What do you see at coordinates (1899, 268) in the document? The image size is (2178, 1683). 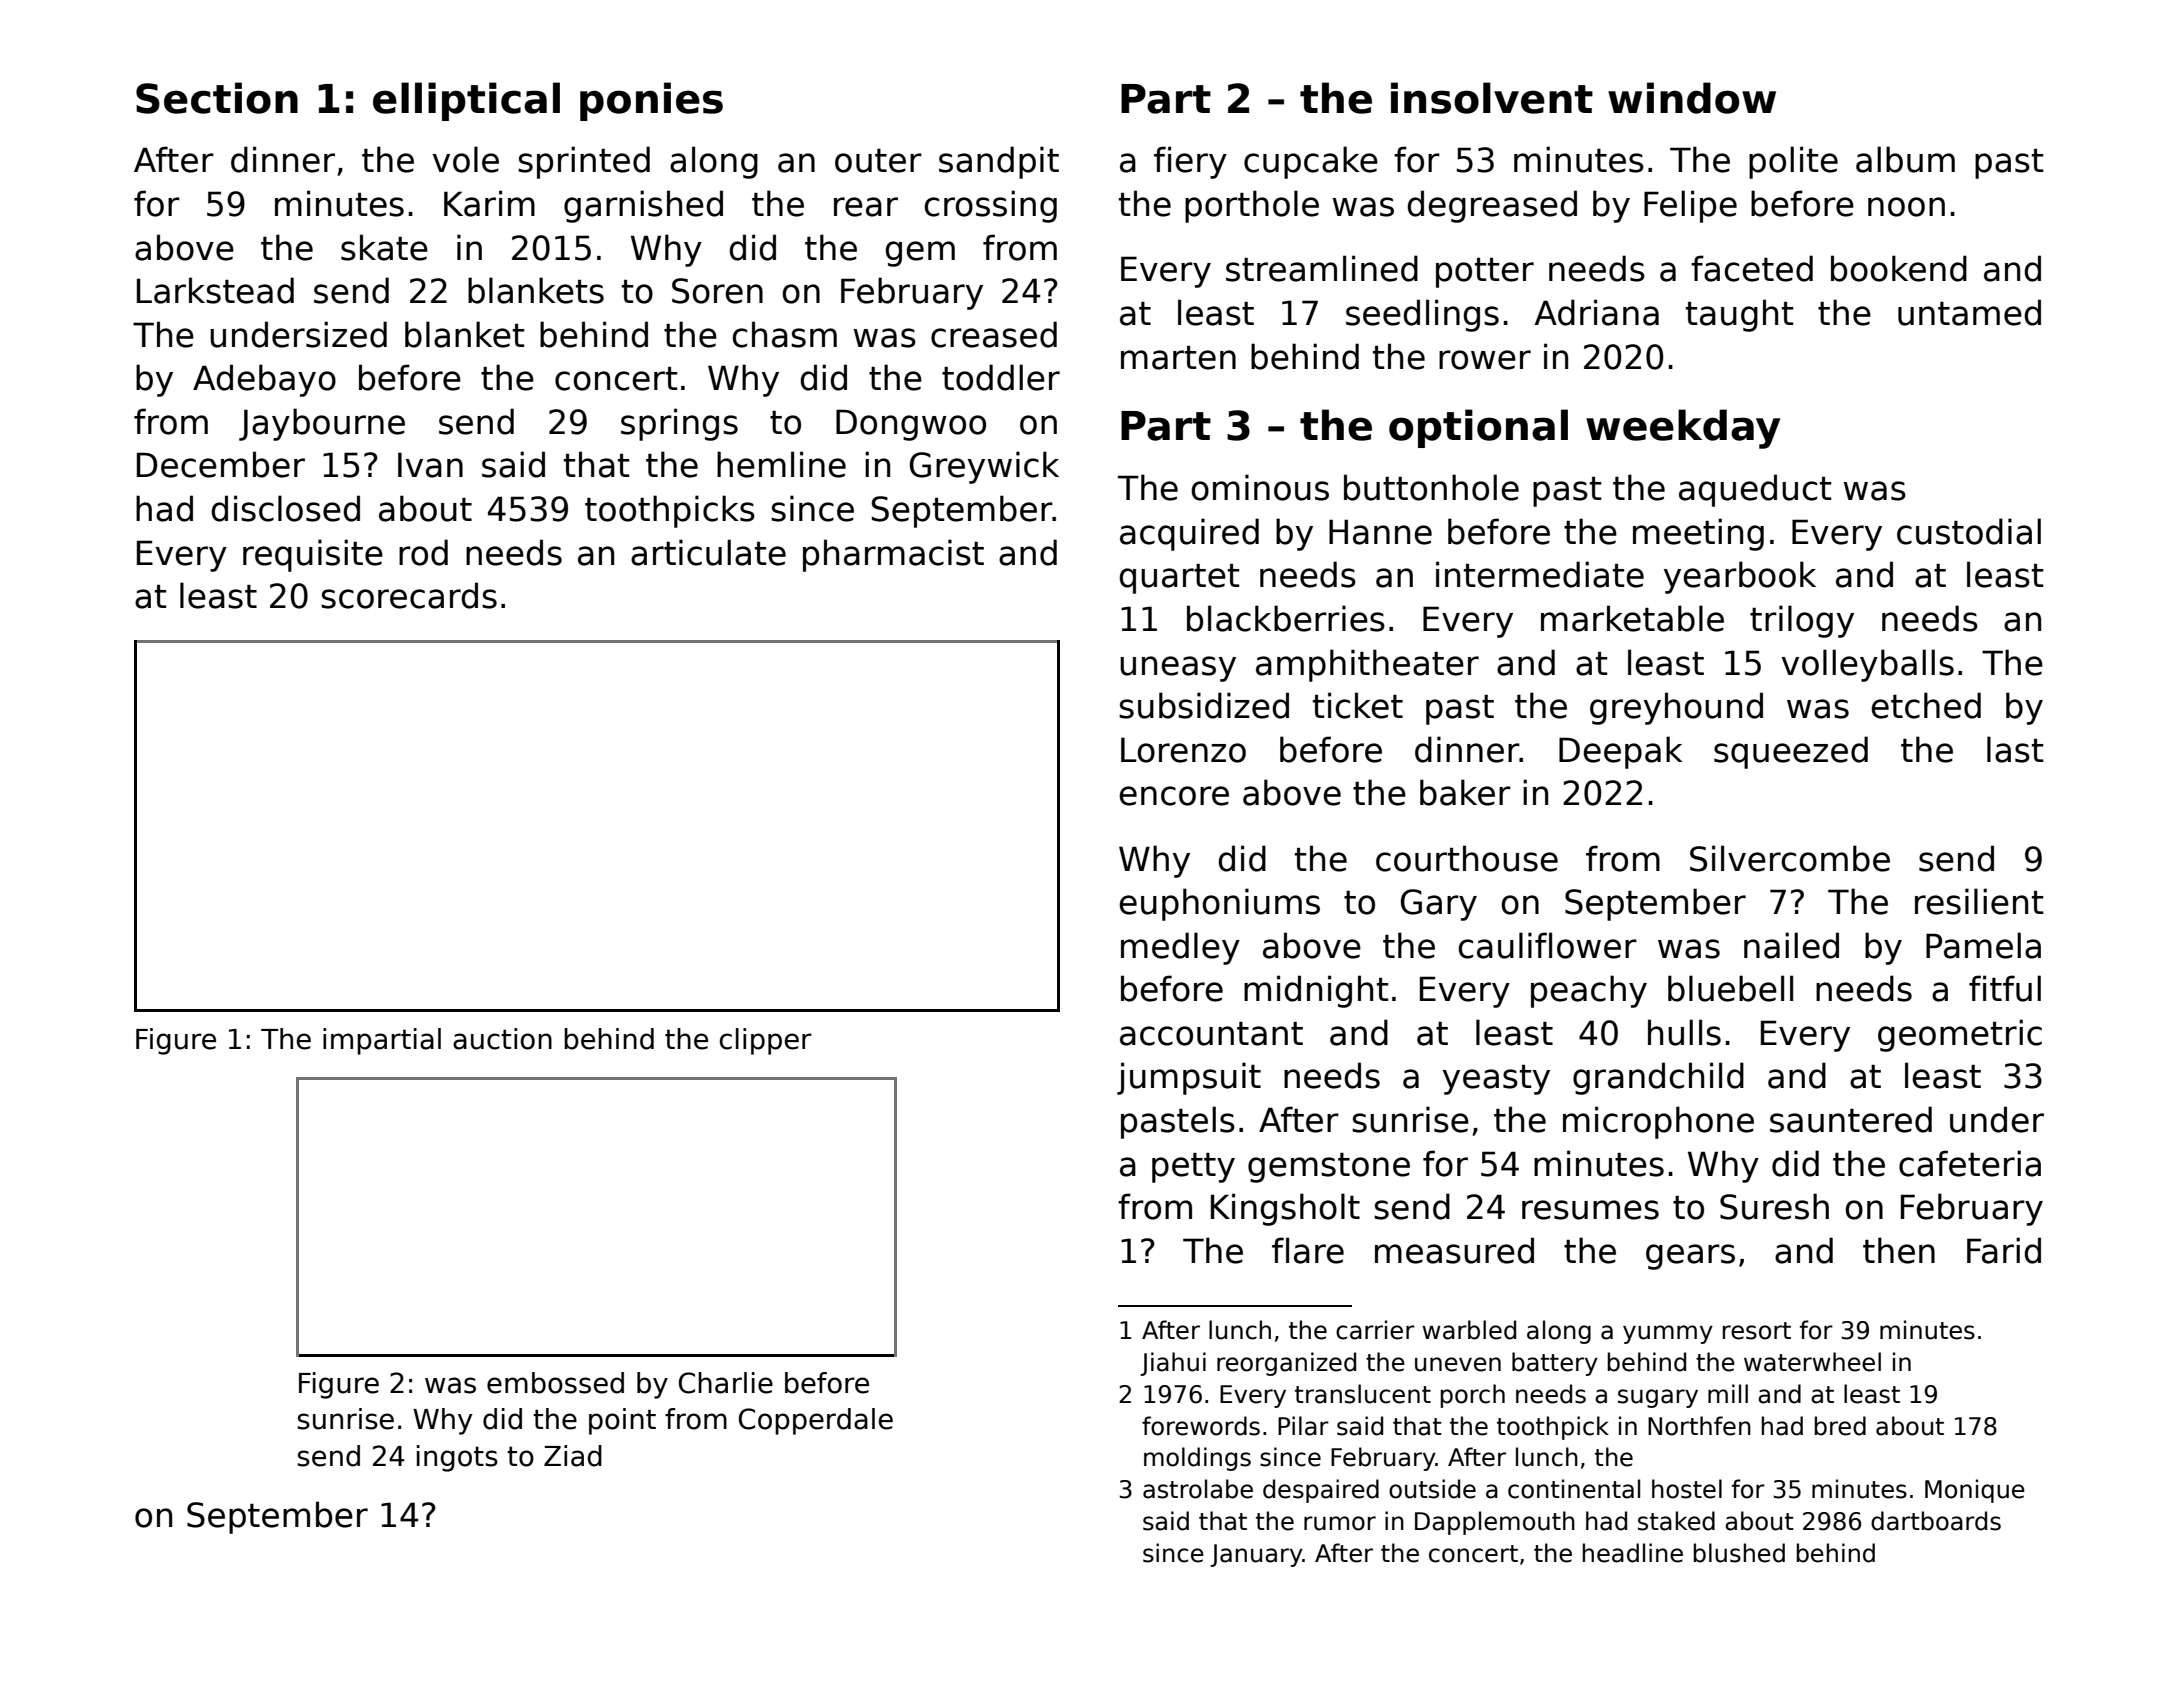 I see `bookend` at bounding box center [1899, 268].
